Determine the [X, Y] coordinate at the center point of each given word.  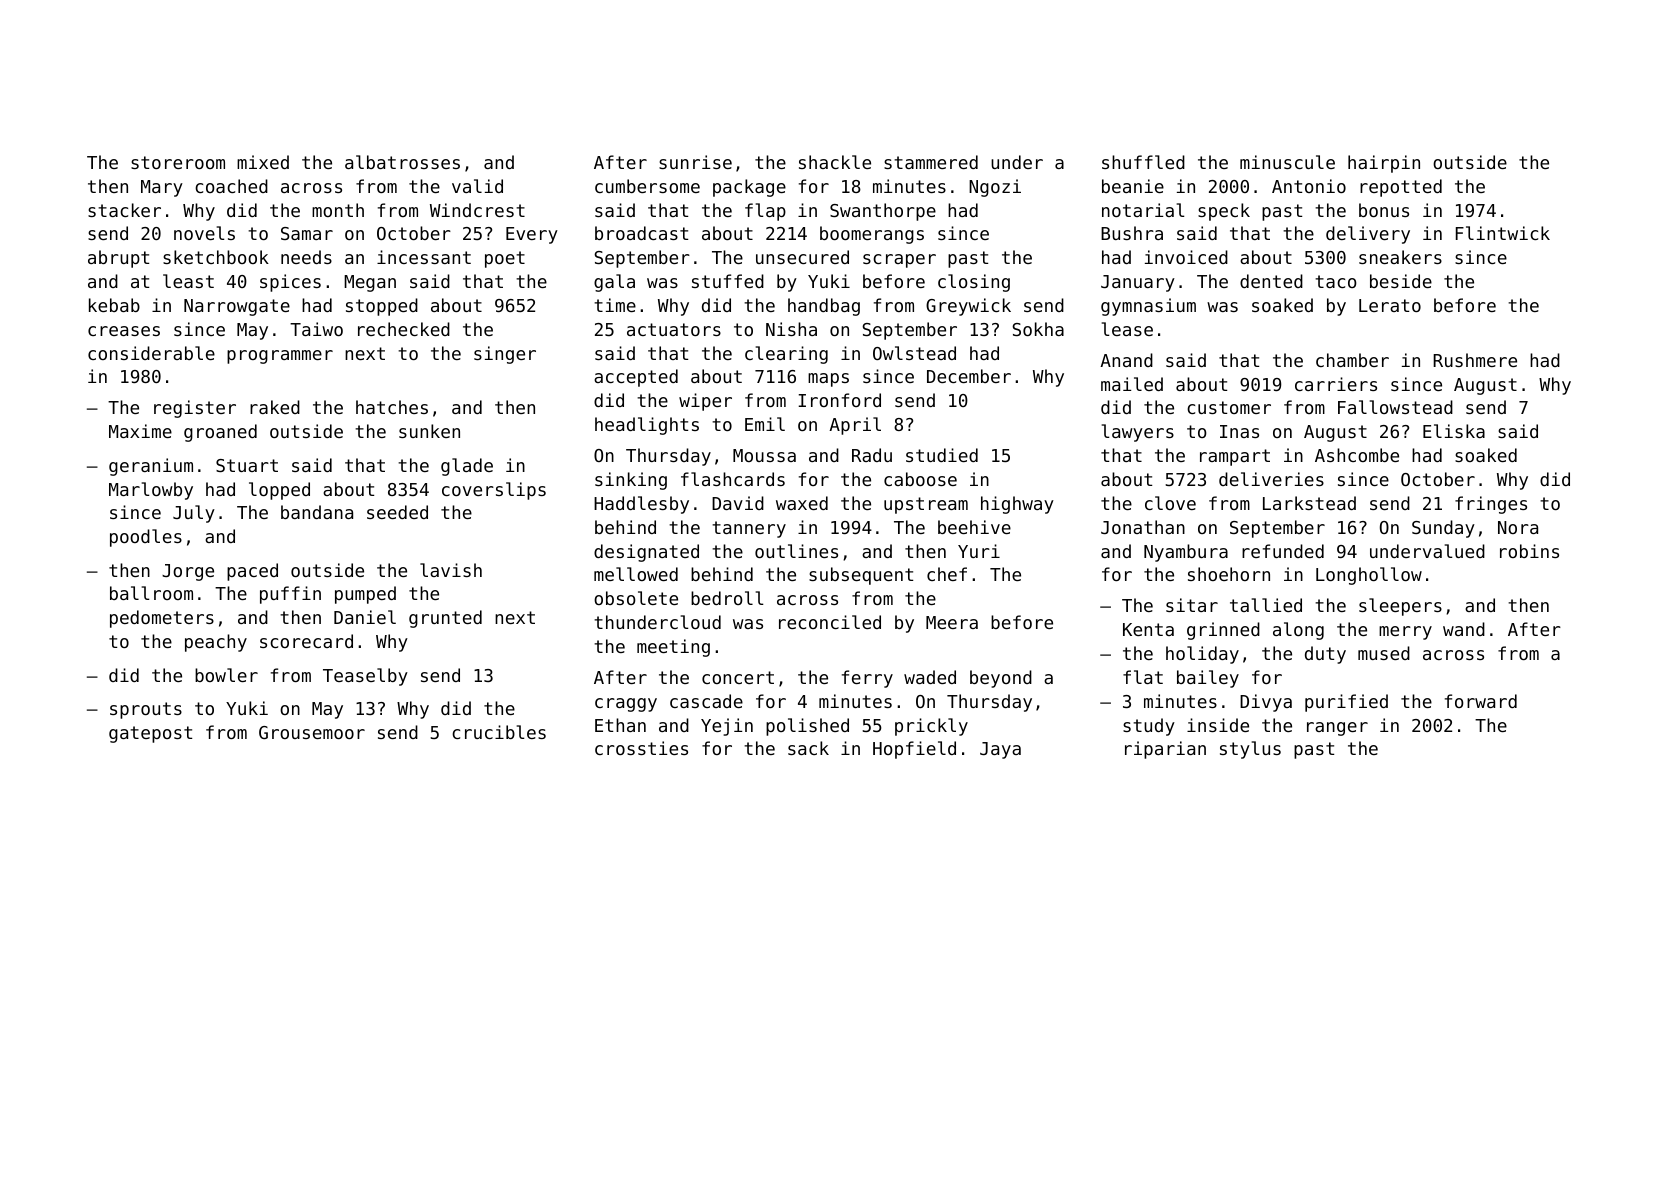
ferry [867, 679]
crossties [641, 748]
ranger [1337, 729]
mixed [263, 162]
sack [808, 748]
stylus [1250, 750]
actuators [674, 329]
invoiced [1186, 257]
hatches [392, 407]
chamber [1352, 360]
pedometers [162, 619]
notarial [1143, 210]
